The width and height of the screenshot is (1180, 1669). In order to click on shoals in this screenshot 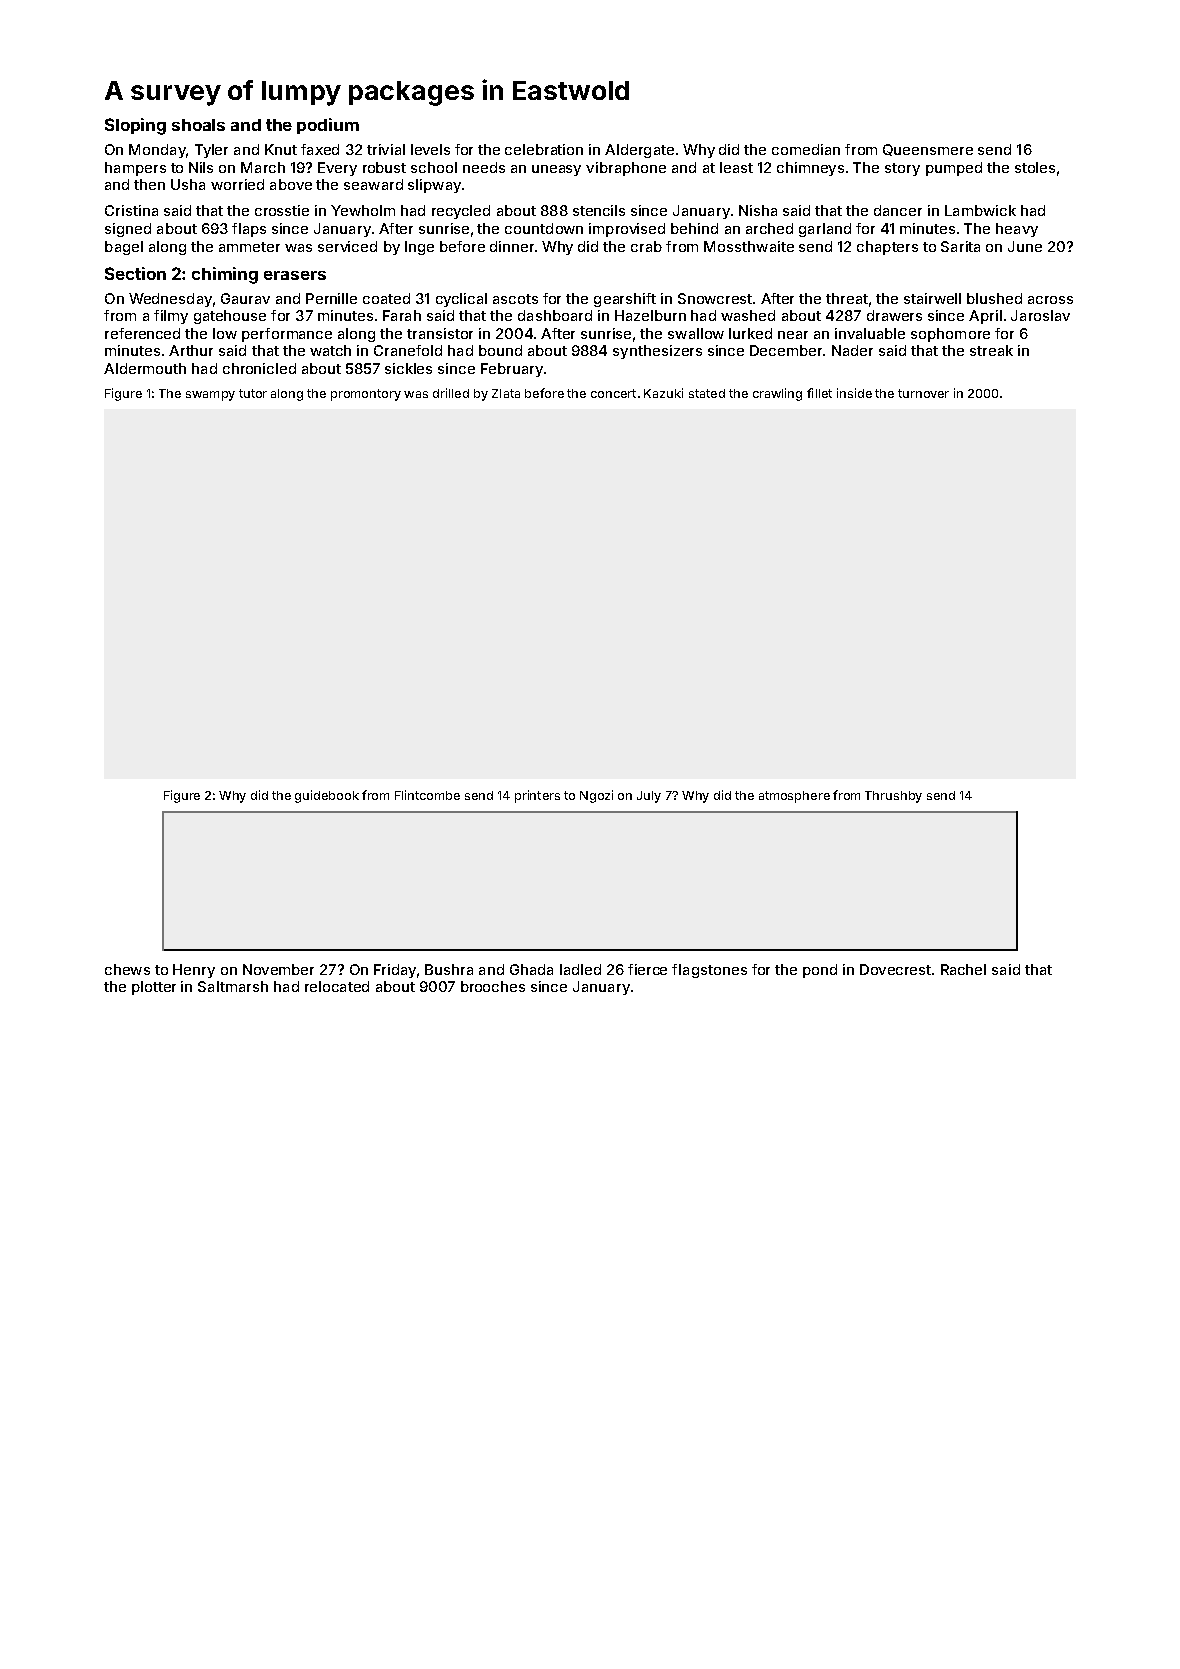, I will do `click(198, 125)`.
